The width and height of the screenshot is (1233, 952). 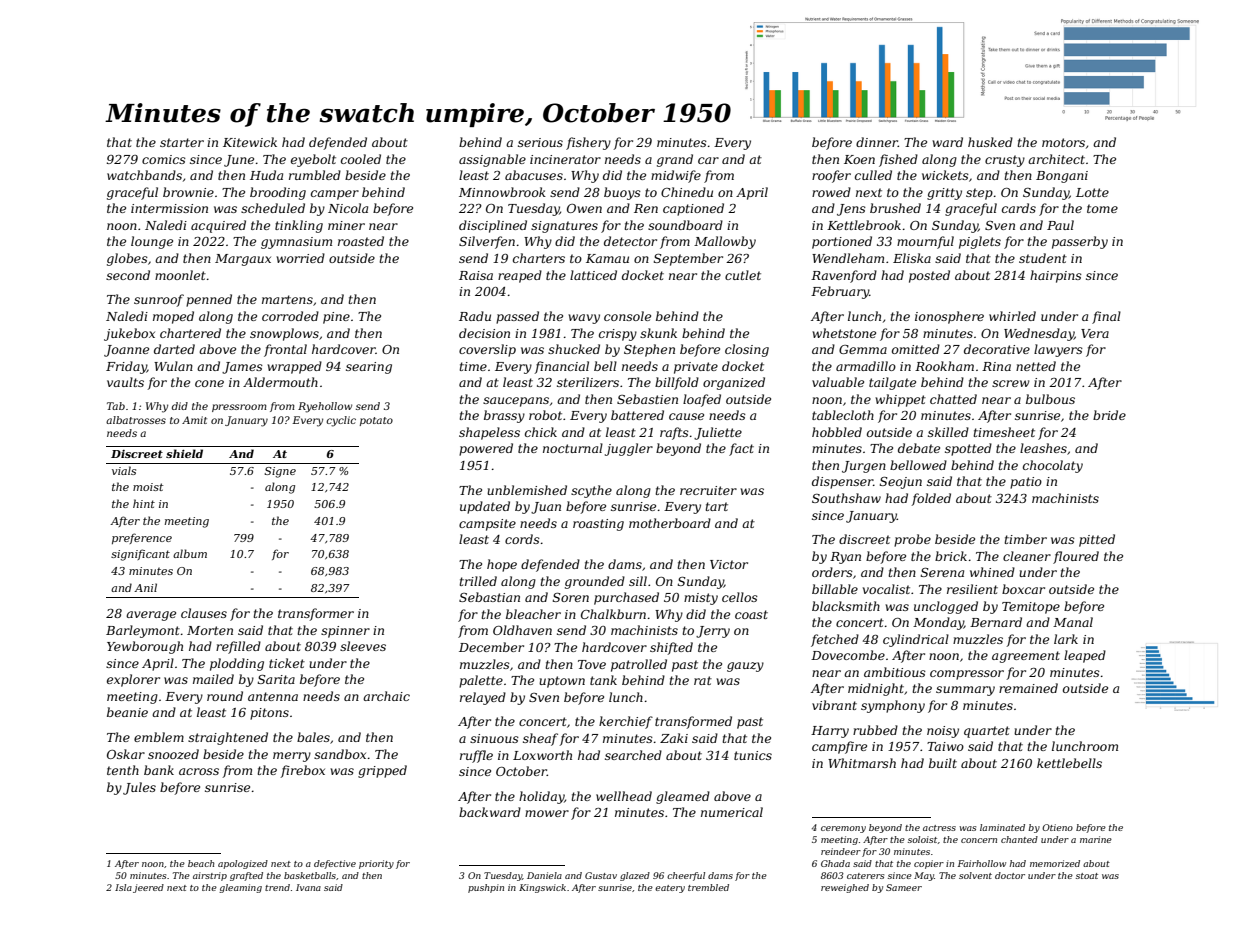 What do you see at coordinates (942, 572) in the screenshot?
I see `Serena` at bounding box center [942, 572].
